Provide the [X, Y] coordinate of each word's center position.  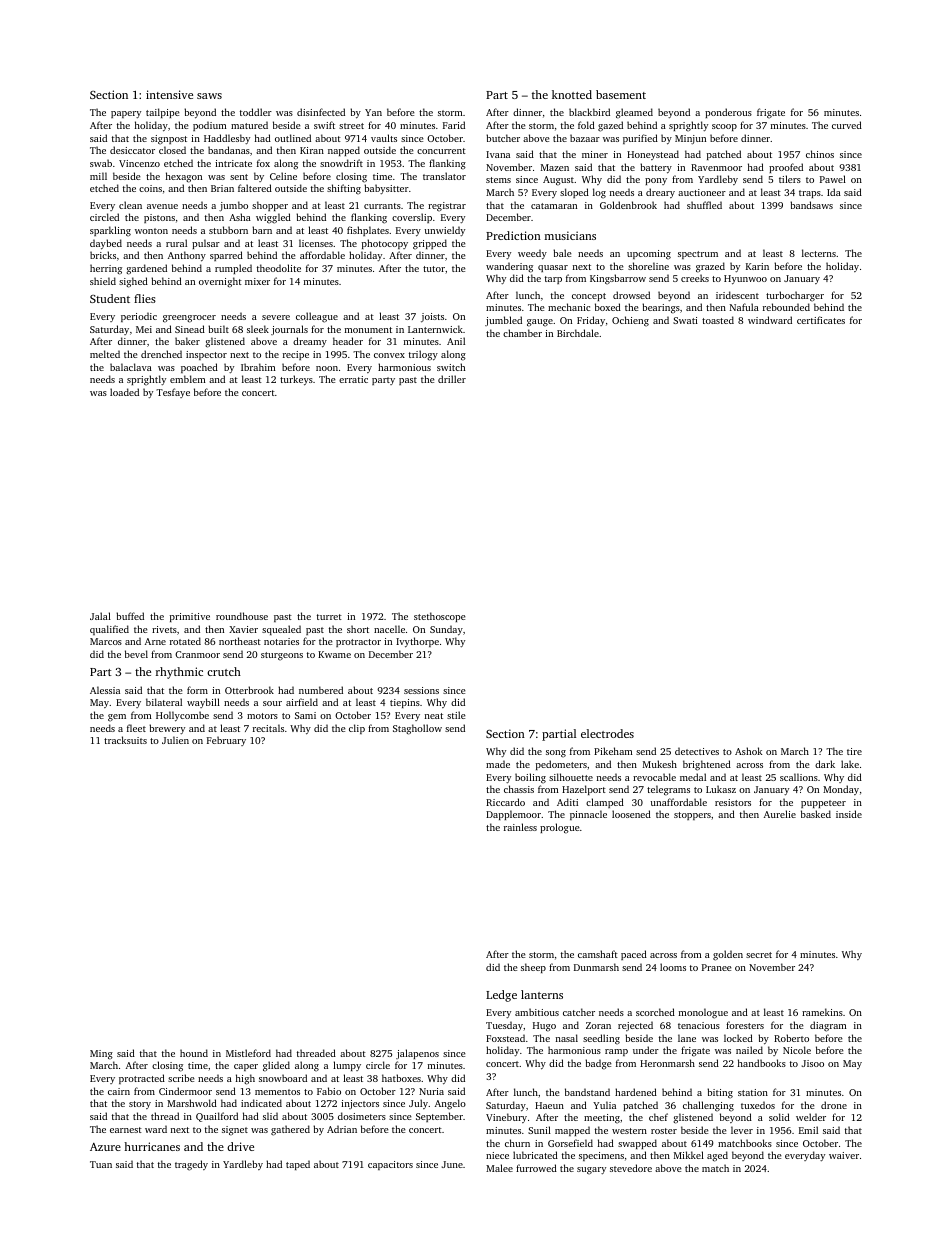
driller [452, 379]
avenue [162, 206]
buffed [130, 616]
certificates [821, 320]
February [226, 741]
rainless [520, 827]
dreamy [310, 342]
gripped [430, 244]
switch [451, 367]
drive [240, 1146]
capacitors [390, 1165]
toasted [718, 320]
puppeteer [823, 804]
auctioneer [702, 192]
